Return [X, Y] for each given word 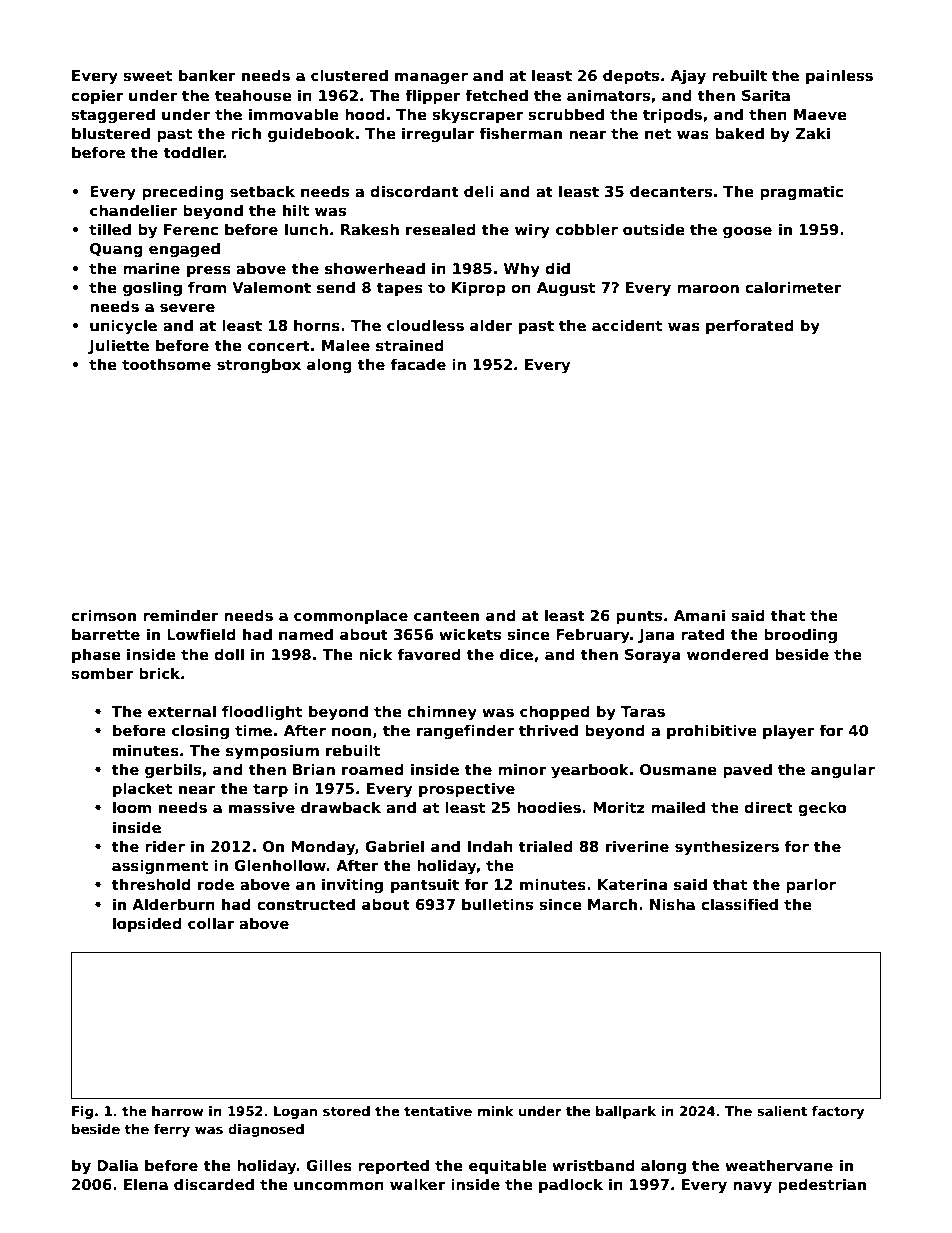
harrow [178, 1111]
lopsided [147, 924]
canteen [446, 615]
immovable [294, 114]
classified [739, 904]
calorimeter [793, 287]
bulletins [497, 904]
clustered [349, 75]
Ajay [688, 77]
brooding [800, 635]
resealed [441, 229]
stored [346, 1111]
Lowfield [201, 634]
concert [279, 345]
